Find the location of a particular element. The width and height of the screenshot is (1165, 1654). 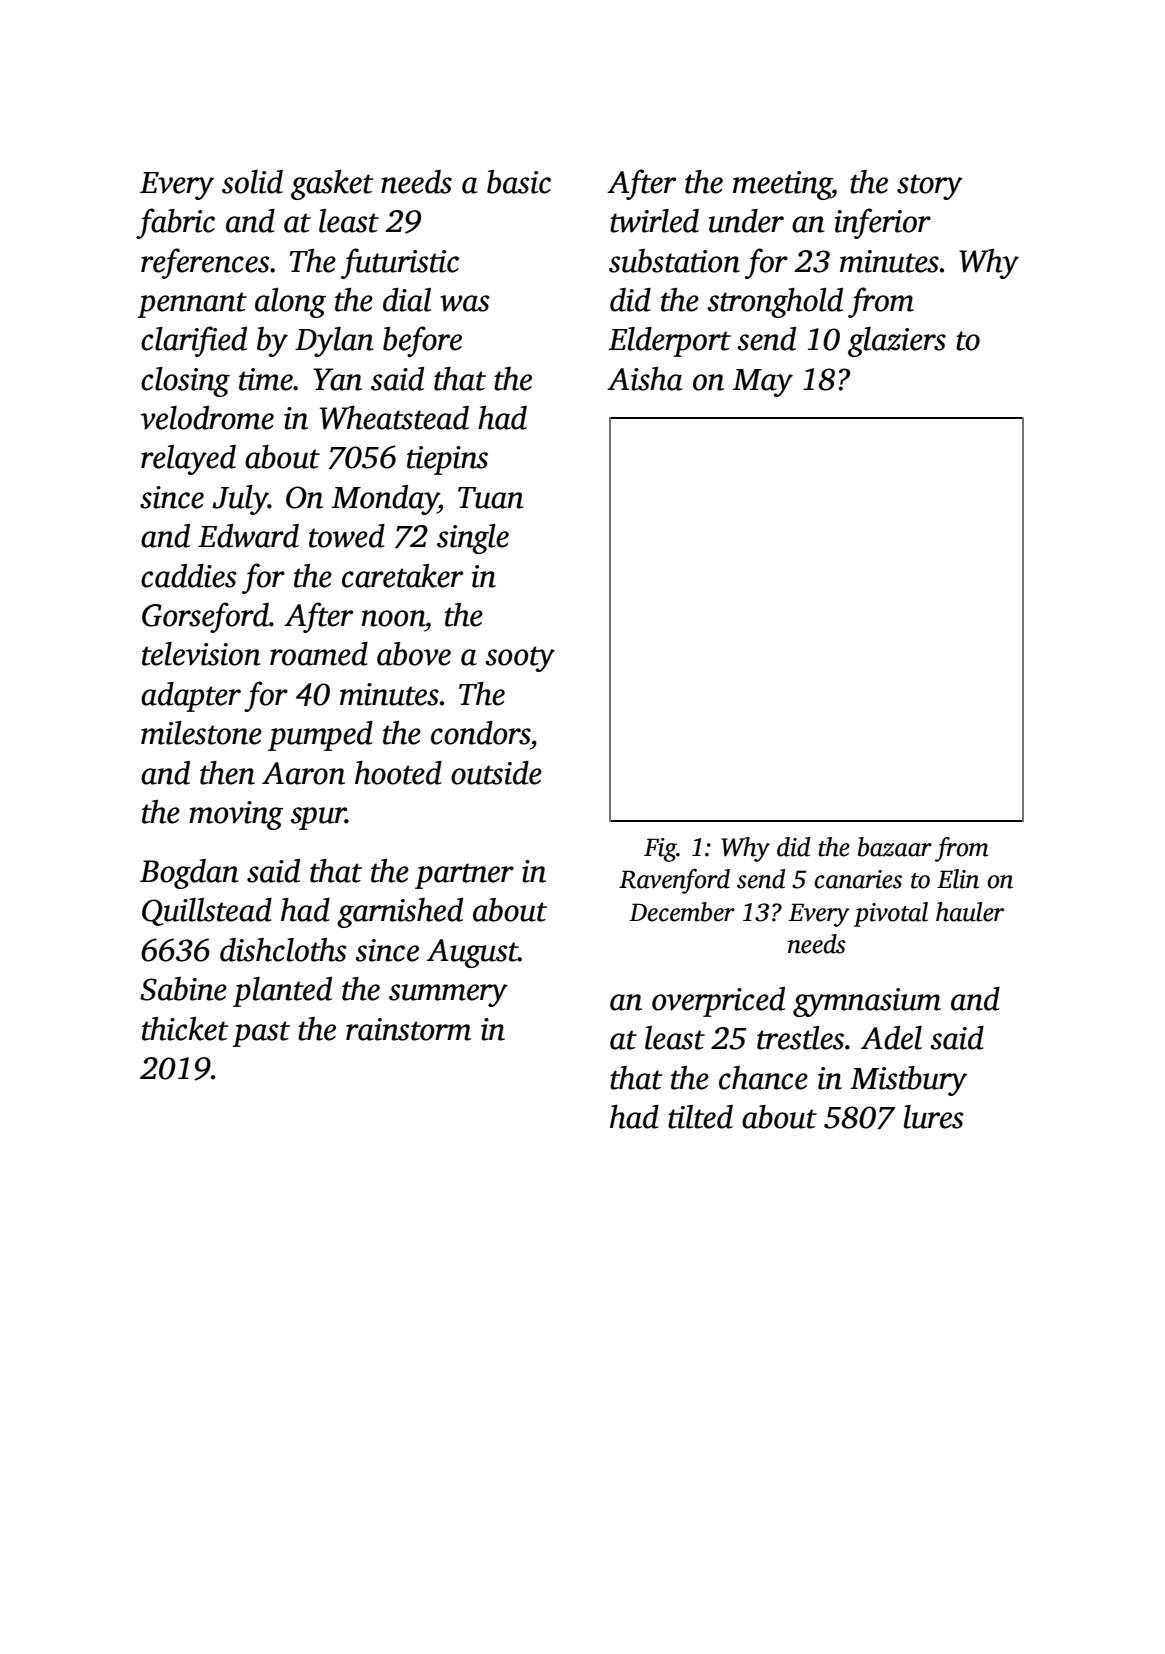

story is located at coordinates (930, 187).
